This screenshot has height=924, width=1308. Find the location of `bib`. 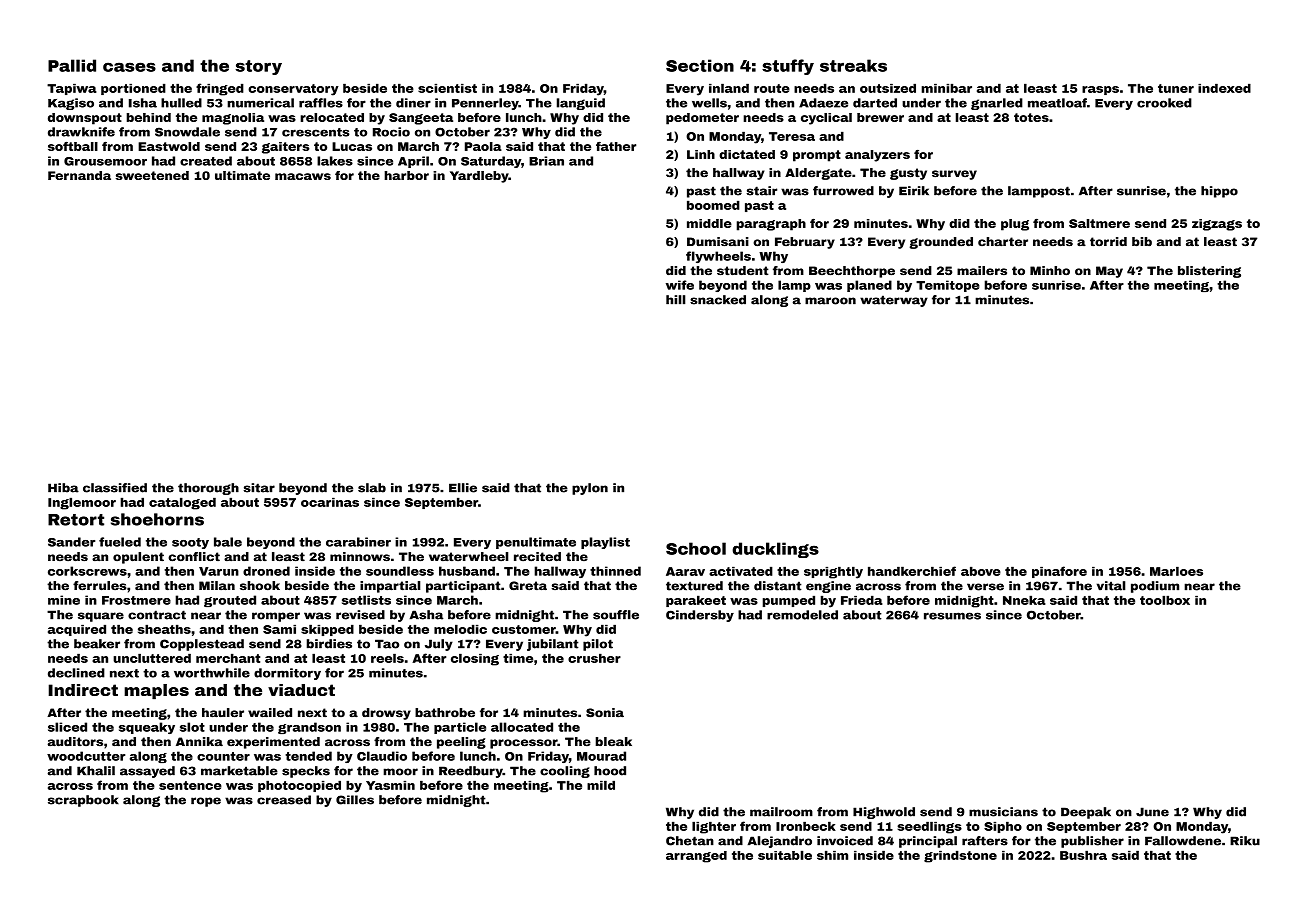

bib is located at coordinates (1142, 242).
